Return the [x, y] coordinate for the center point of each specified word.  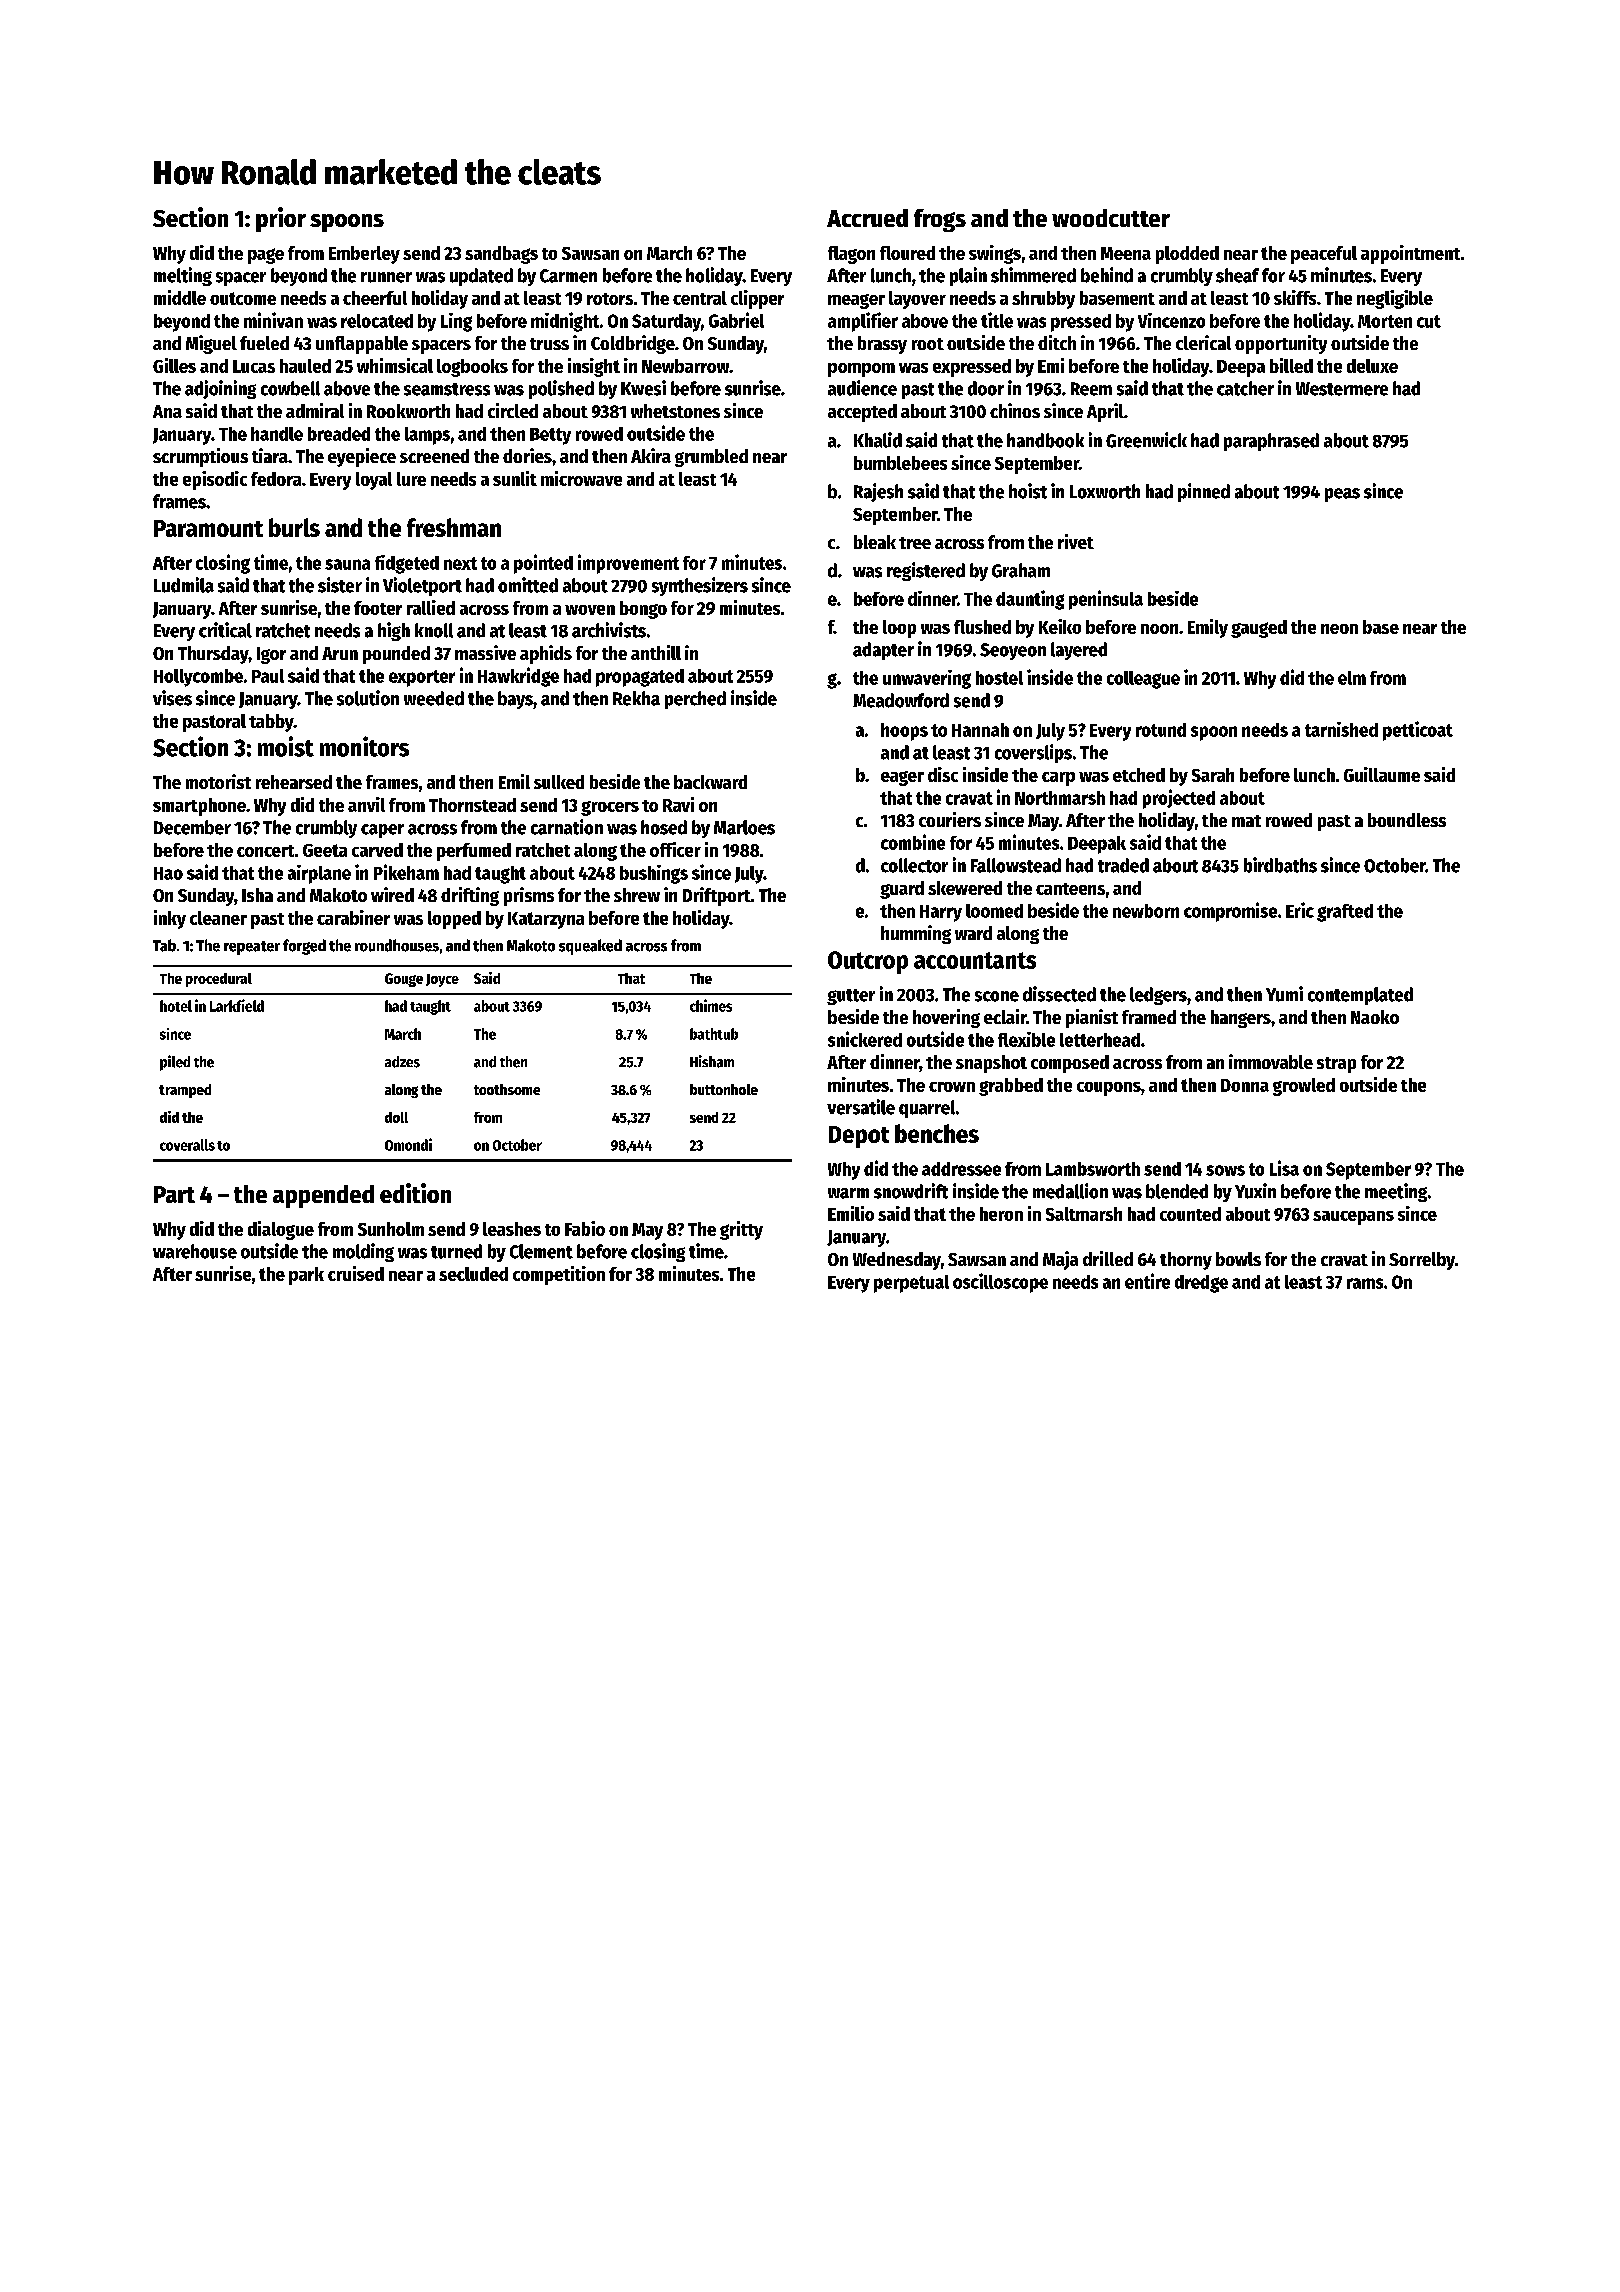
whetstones [675, 411]
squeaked [590, 947]
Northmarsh [1060, 798]
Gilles [174, 365]
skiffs [1295, 297]
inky [170, 919]
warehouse [195, 1251]
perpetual [911, 1284]
